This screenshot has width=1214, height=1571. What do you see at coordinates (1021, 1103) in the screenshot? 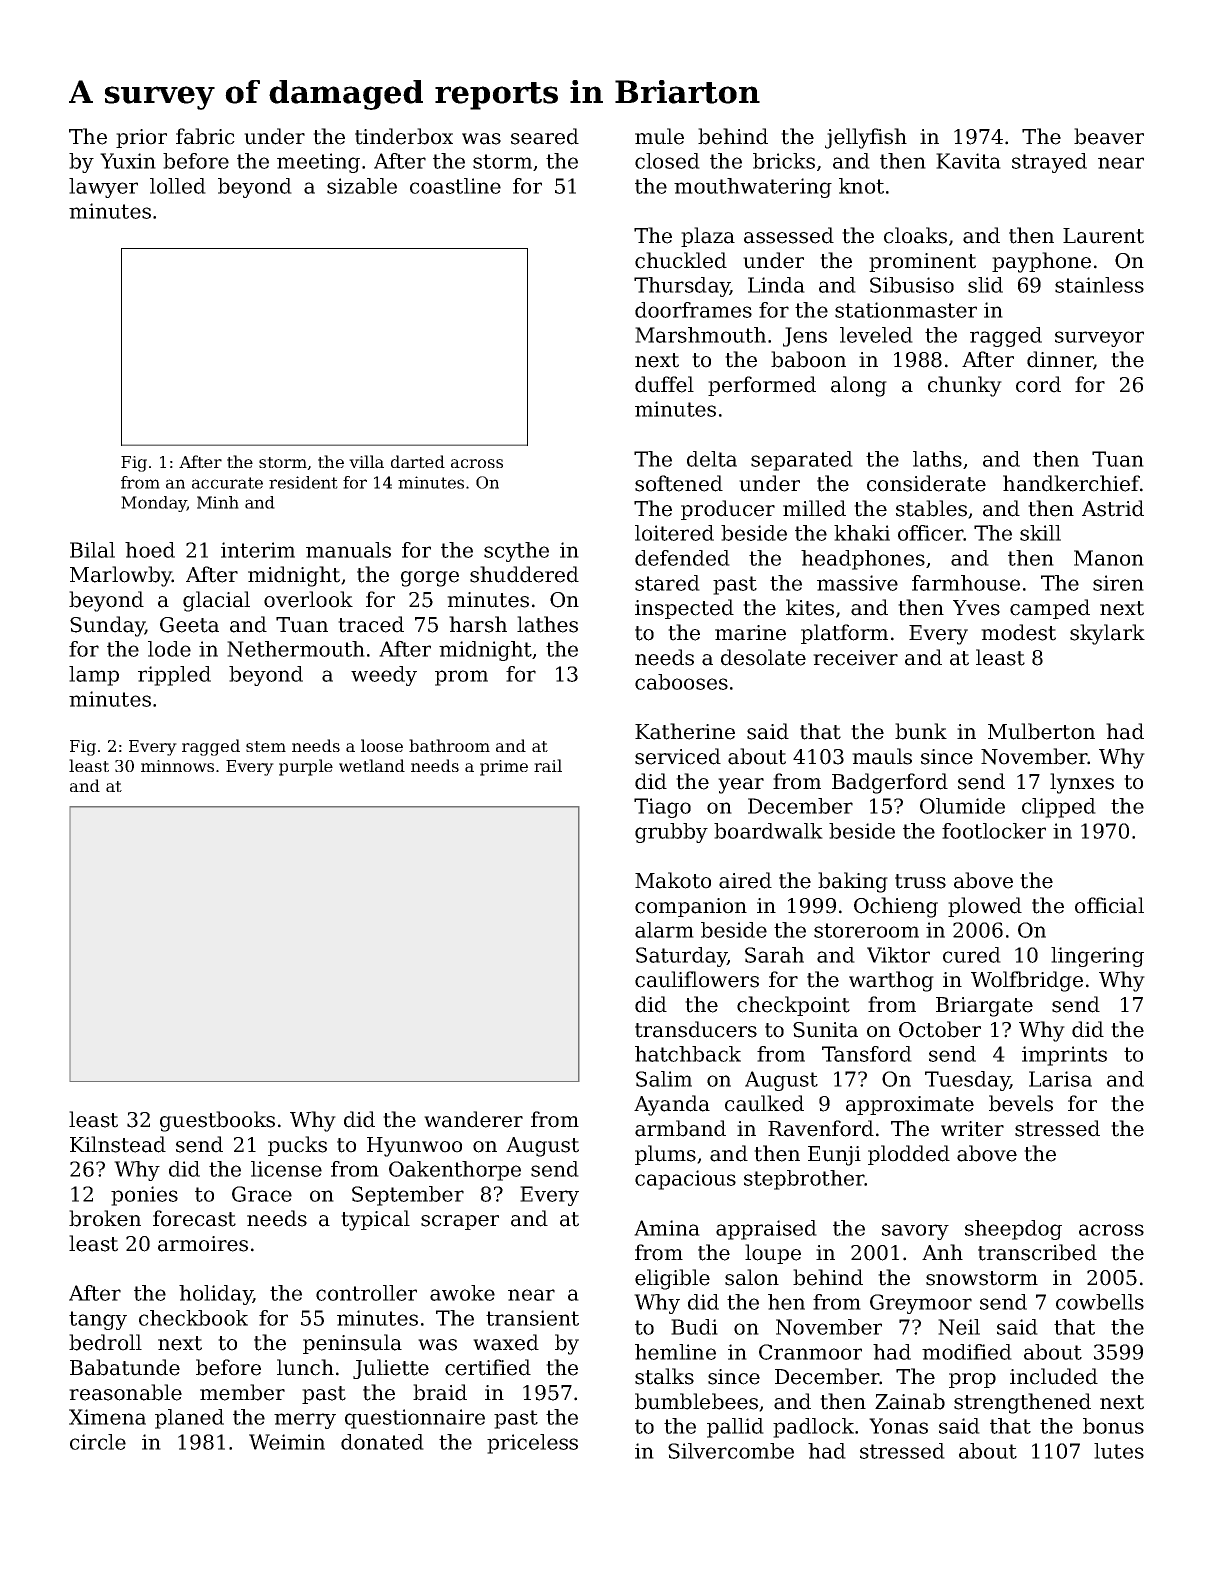
I see `bevels` at bounding box center [1021, 1103].
